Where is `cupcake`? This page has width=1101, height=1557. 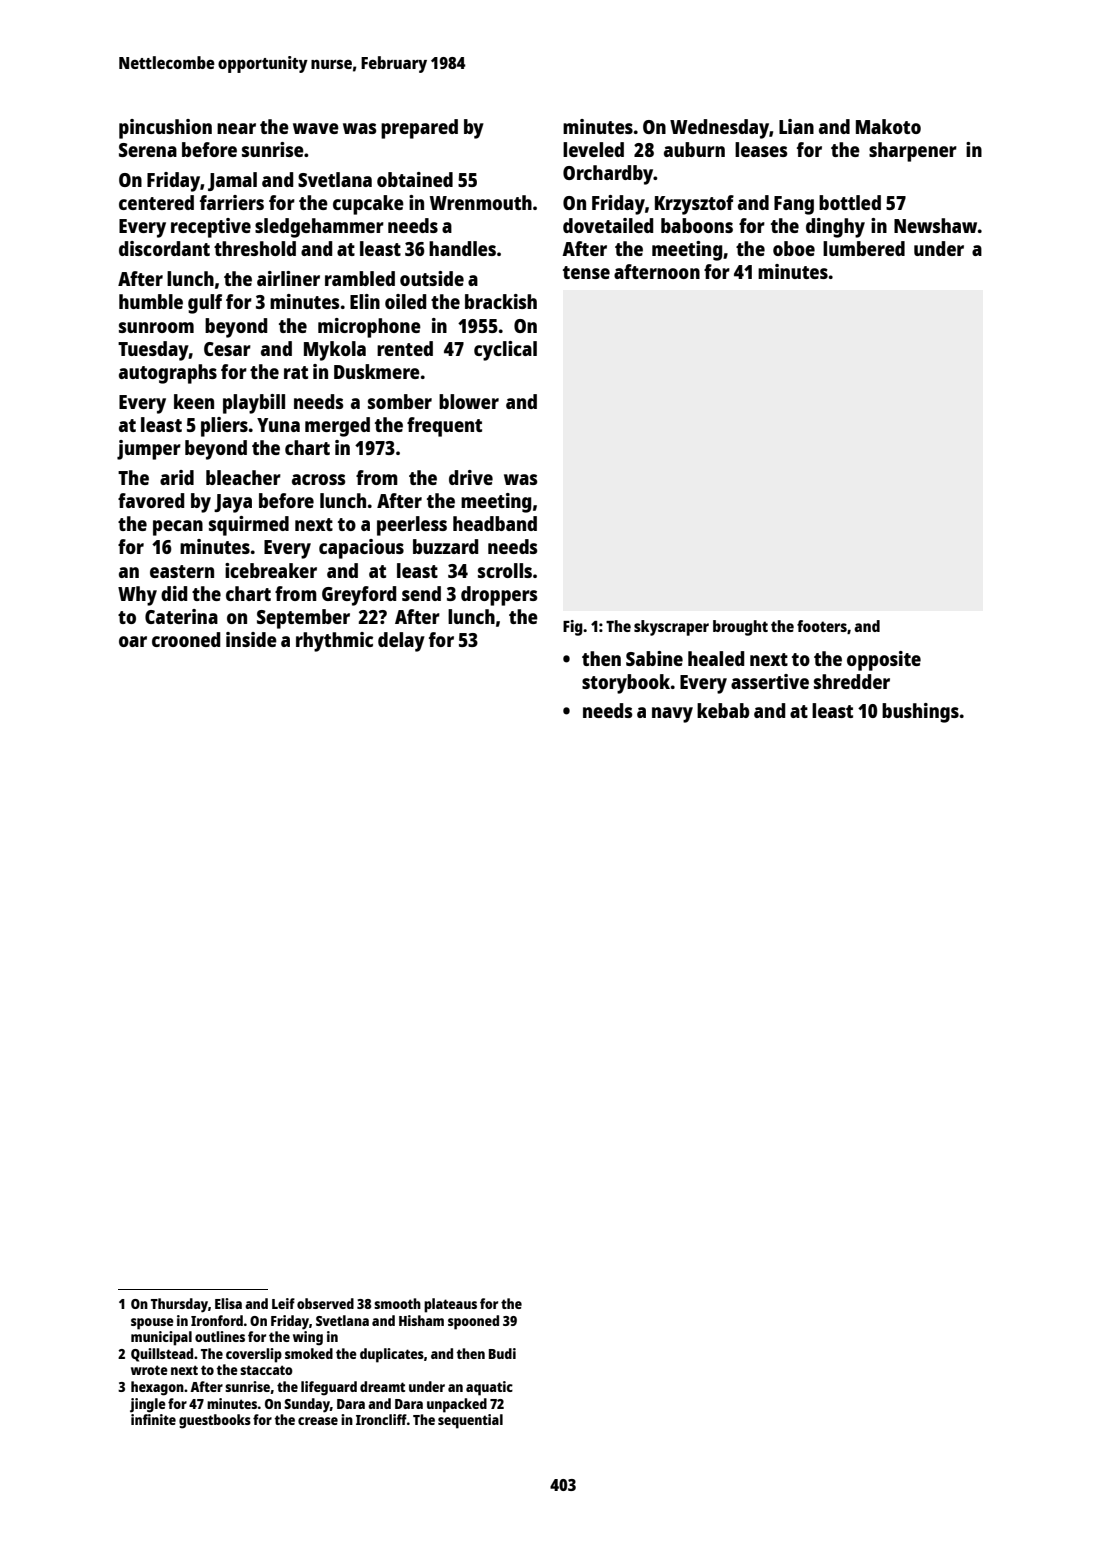
cupcake is located at coordinates (368, 205).
